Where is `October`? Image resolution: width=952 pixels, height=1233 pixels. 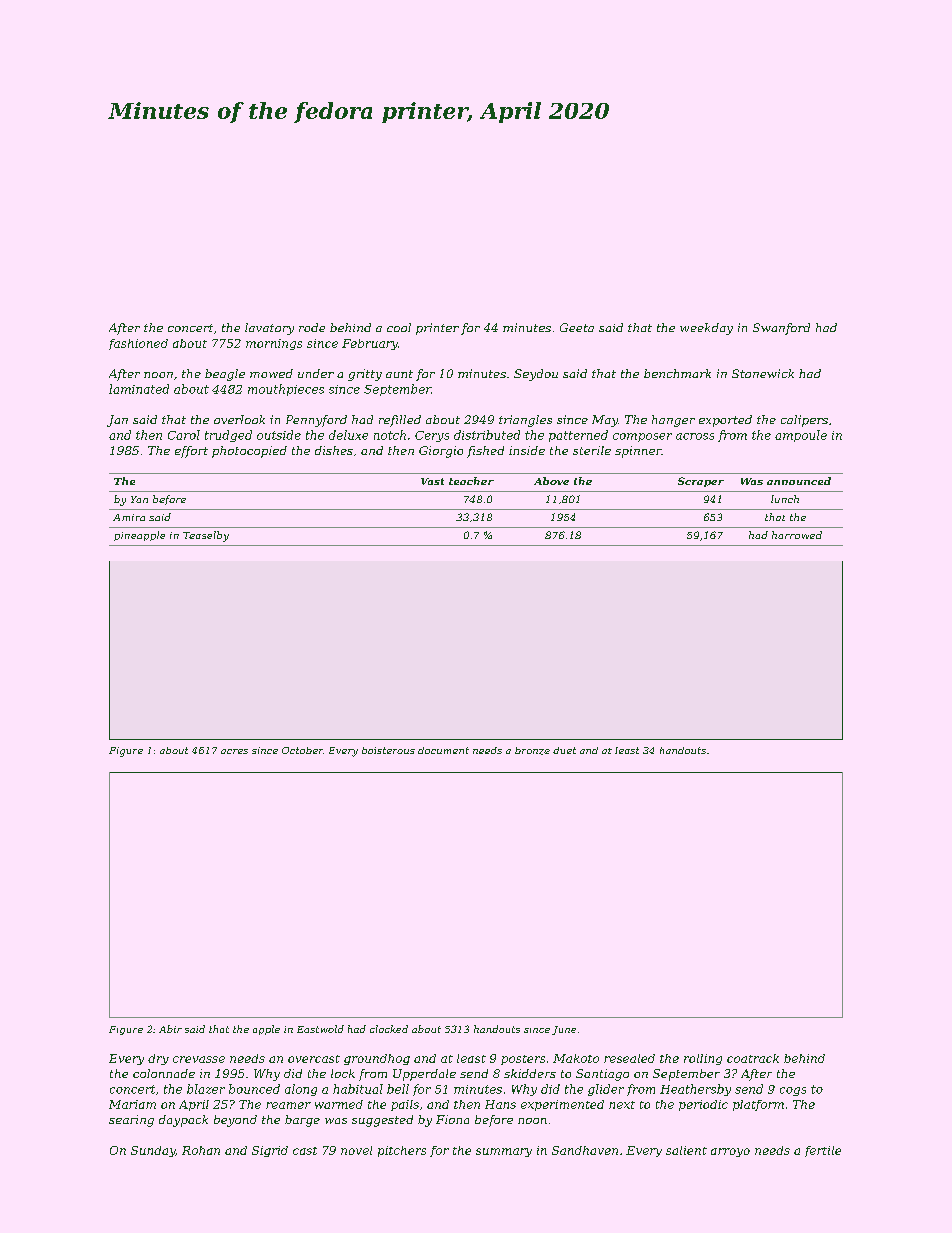 October is located at coordinates (302, 750).
